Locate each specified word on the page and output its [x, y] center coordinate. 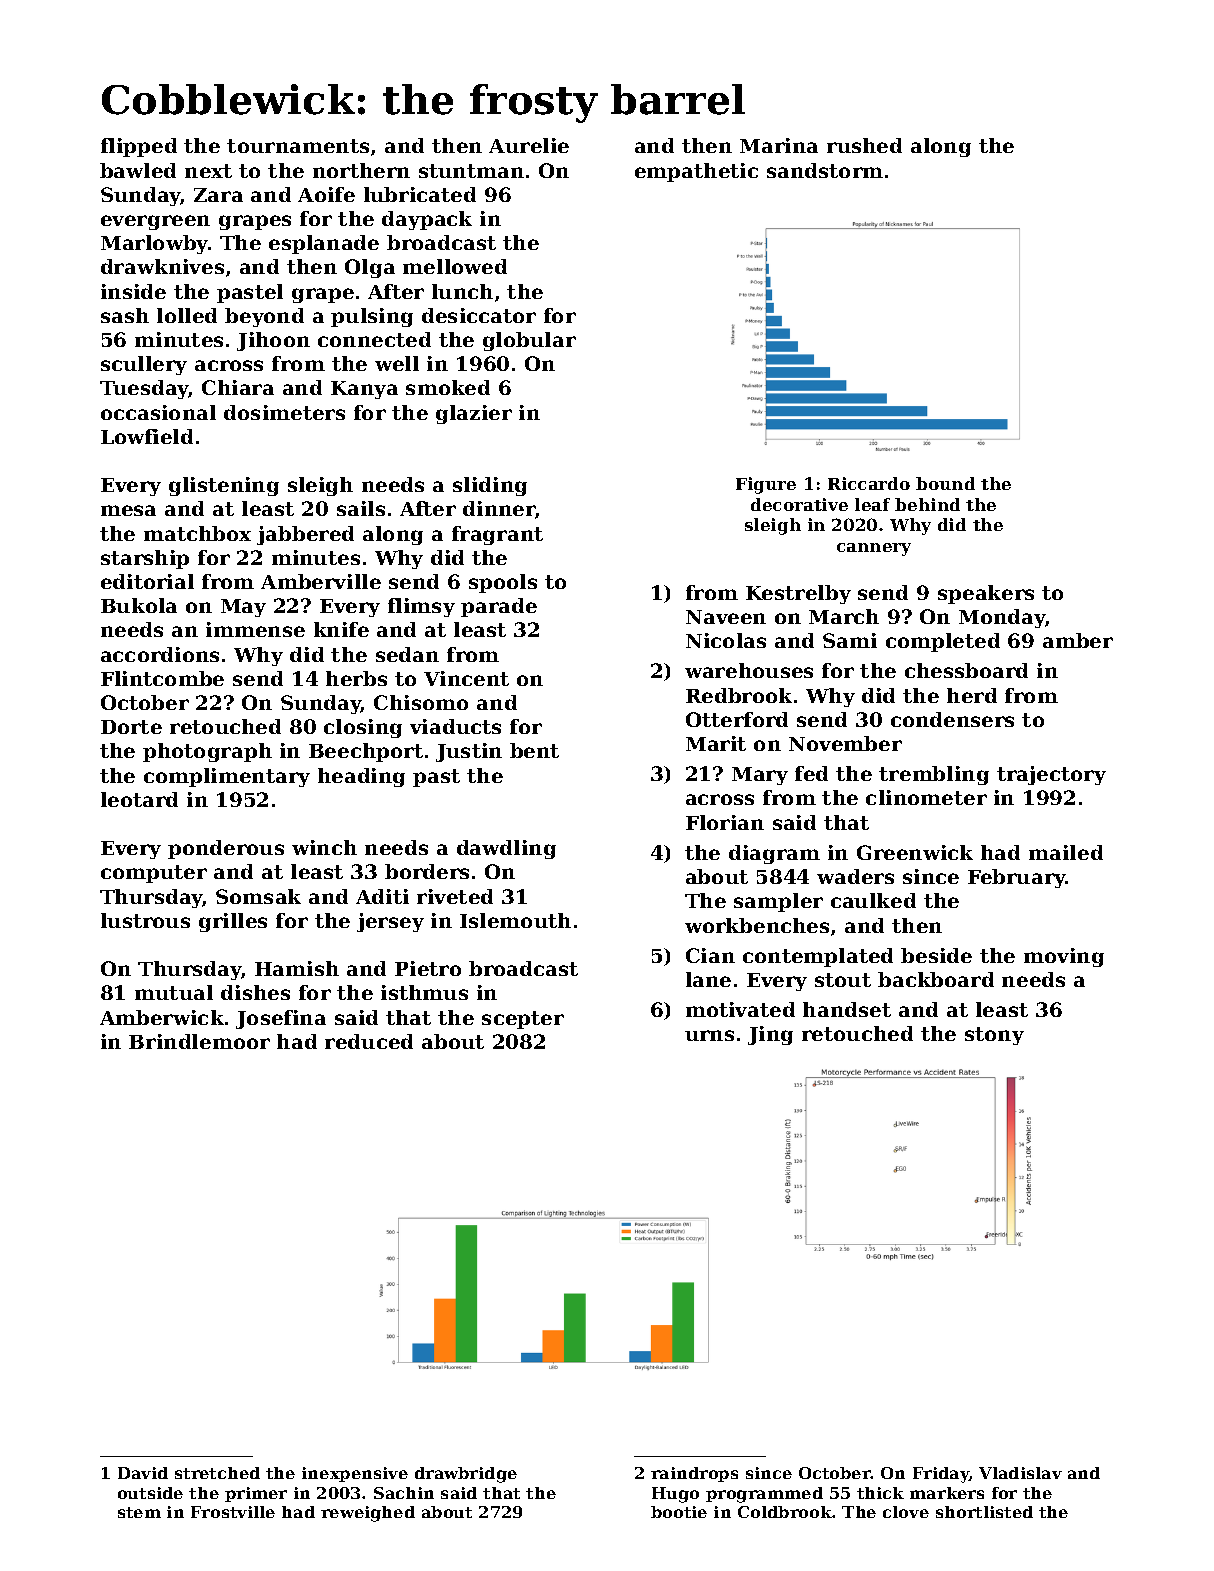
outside [150, 1493]
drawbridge [466, 1475]
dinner [499, 510]
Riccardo [869, 483]
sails [361, 508]
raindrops [694, 1474]
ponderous [226, 849]
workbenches [757, 925]
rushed [864, 145]
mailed [1066, 852]
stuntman [471, 171]
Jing [770, 1035]
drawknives [162, 266]
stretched [217, 1473]
